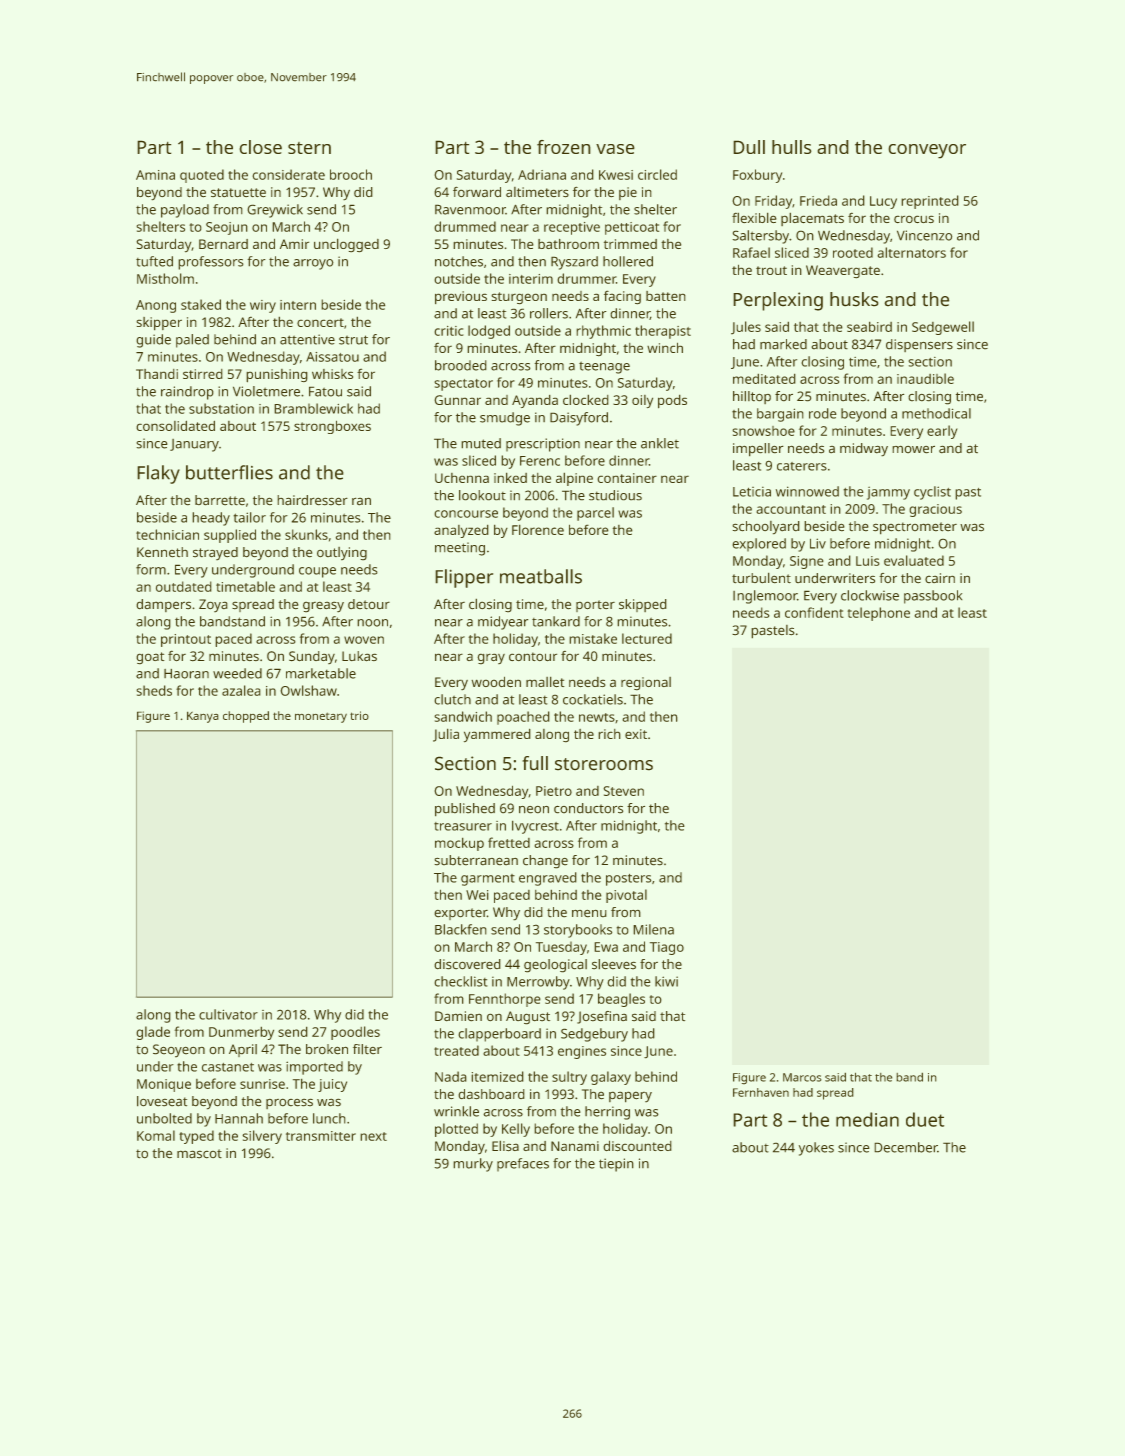  I want to click on parcel, so click(595, 514).
